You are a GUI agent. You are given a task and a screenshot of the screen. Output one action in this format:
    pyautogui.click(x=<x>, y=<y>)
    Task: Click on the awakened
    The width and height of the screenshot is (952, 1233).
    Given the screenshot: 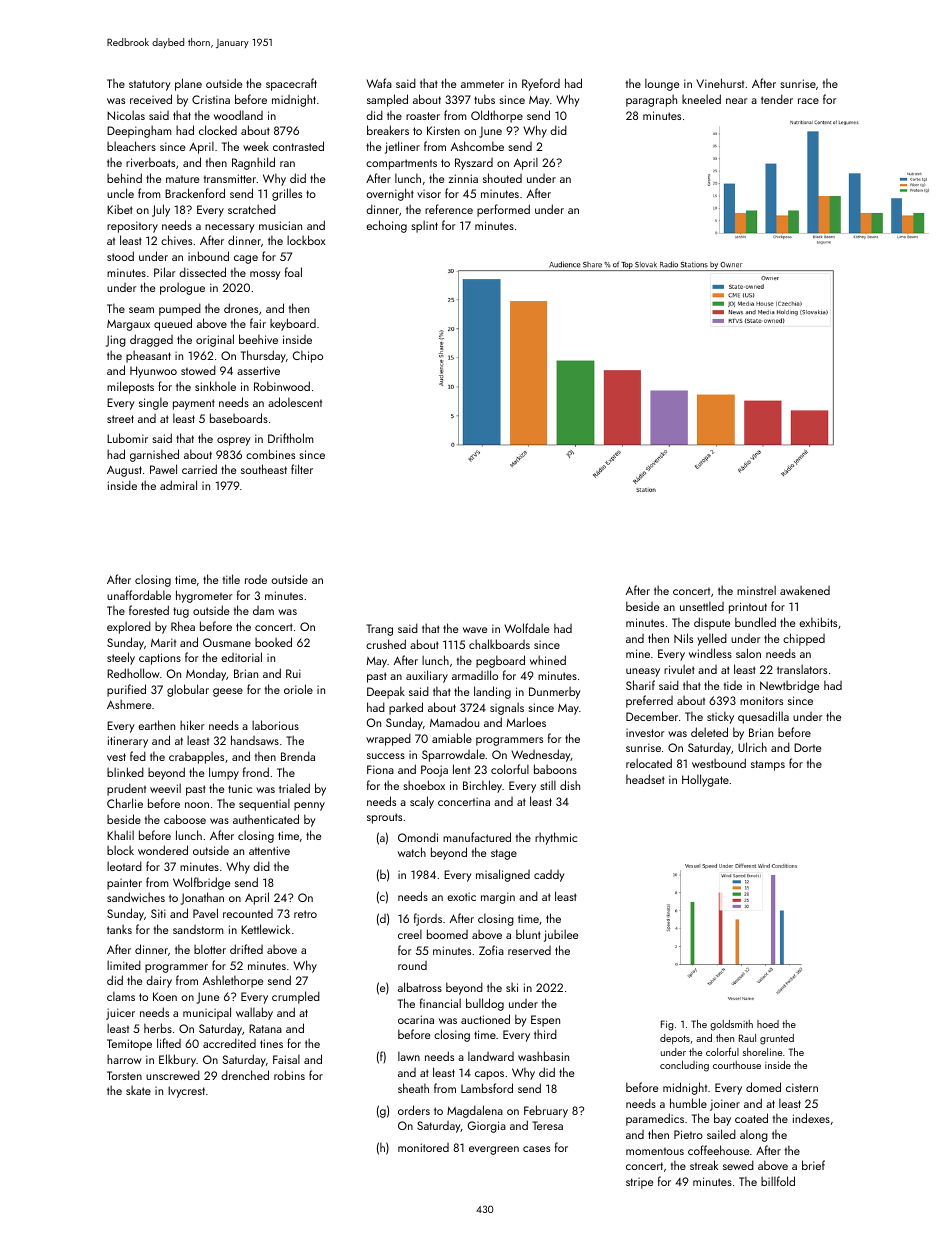 What is the action you would take?
    pyautogui.click(x=805, y=590)
